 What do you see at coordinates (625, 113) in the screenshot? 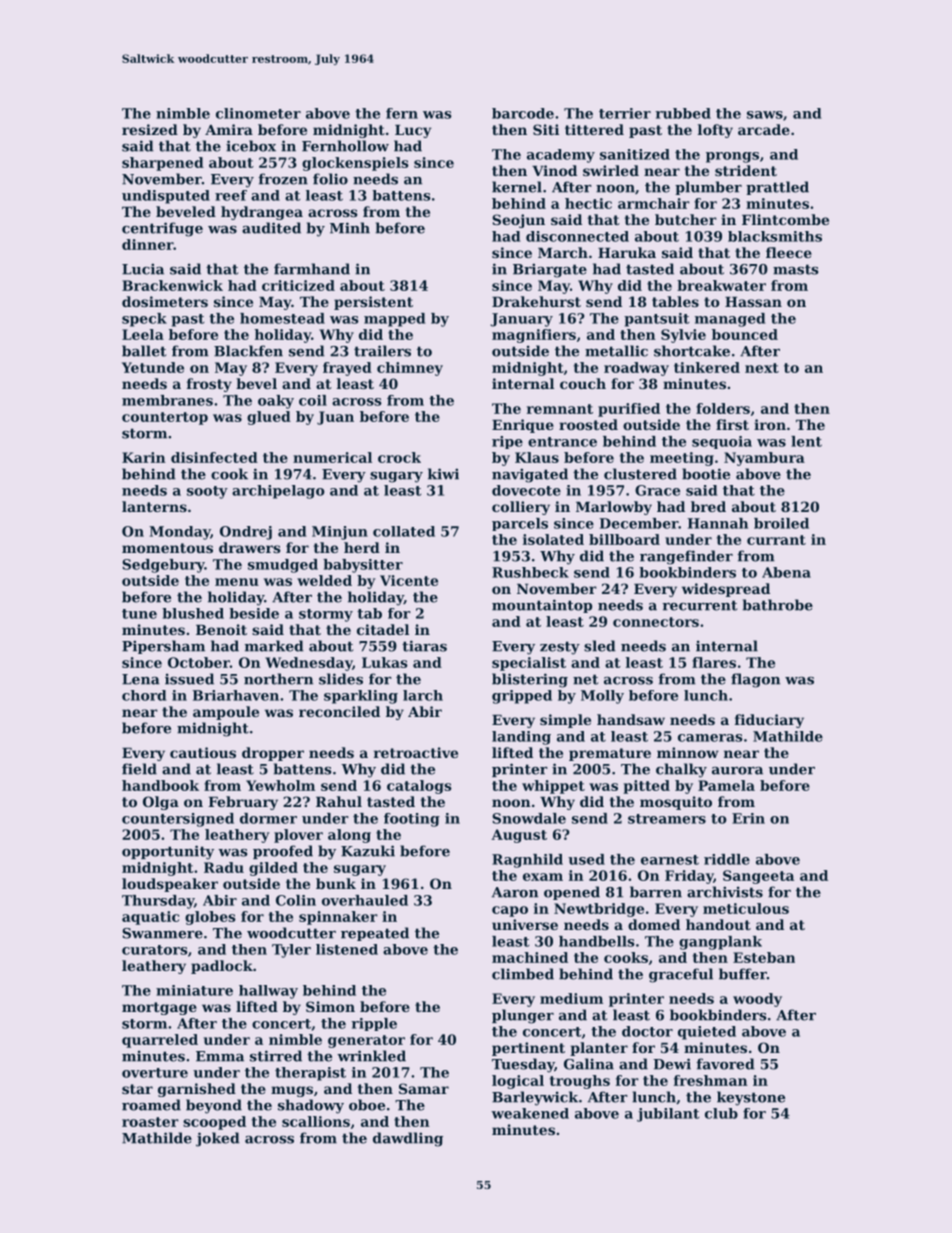
I see `terrier` at bounding box center [625, 113].
